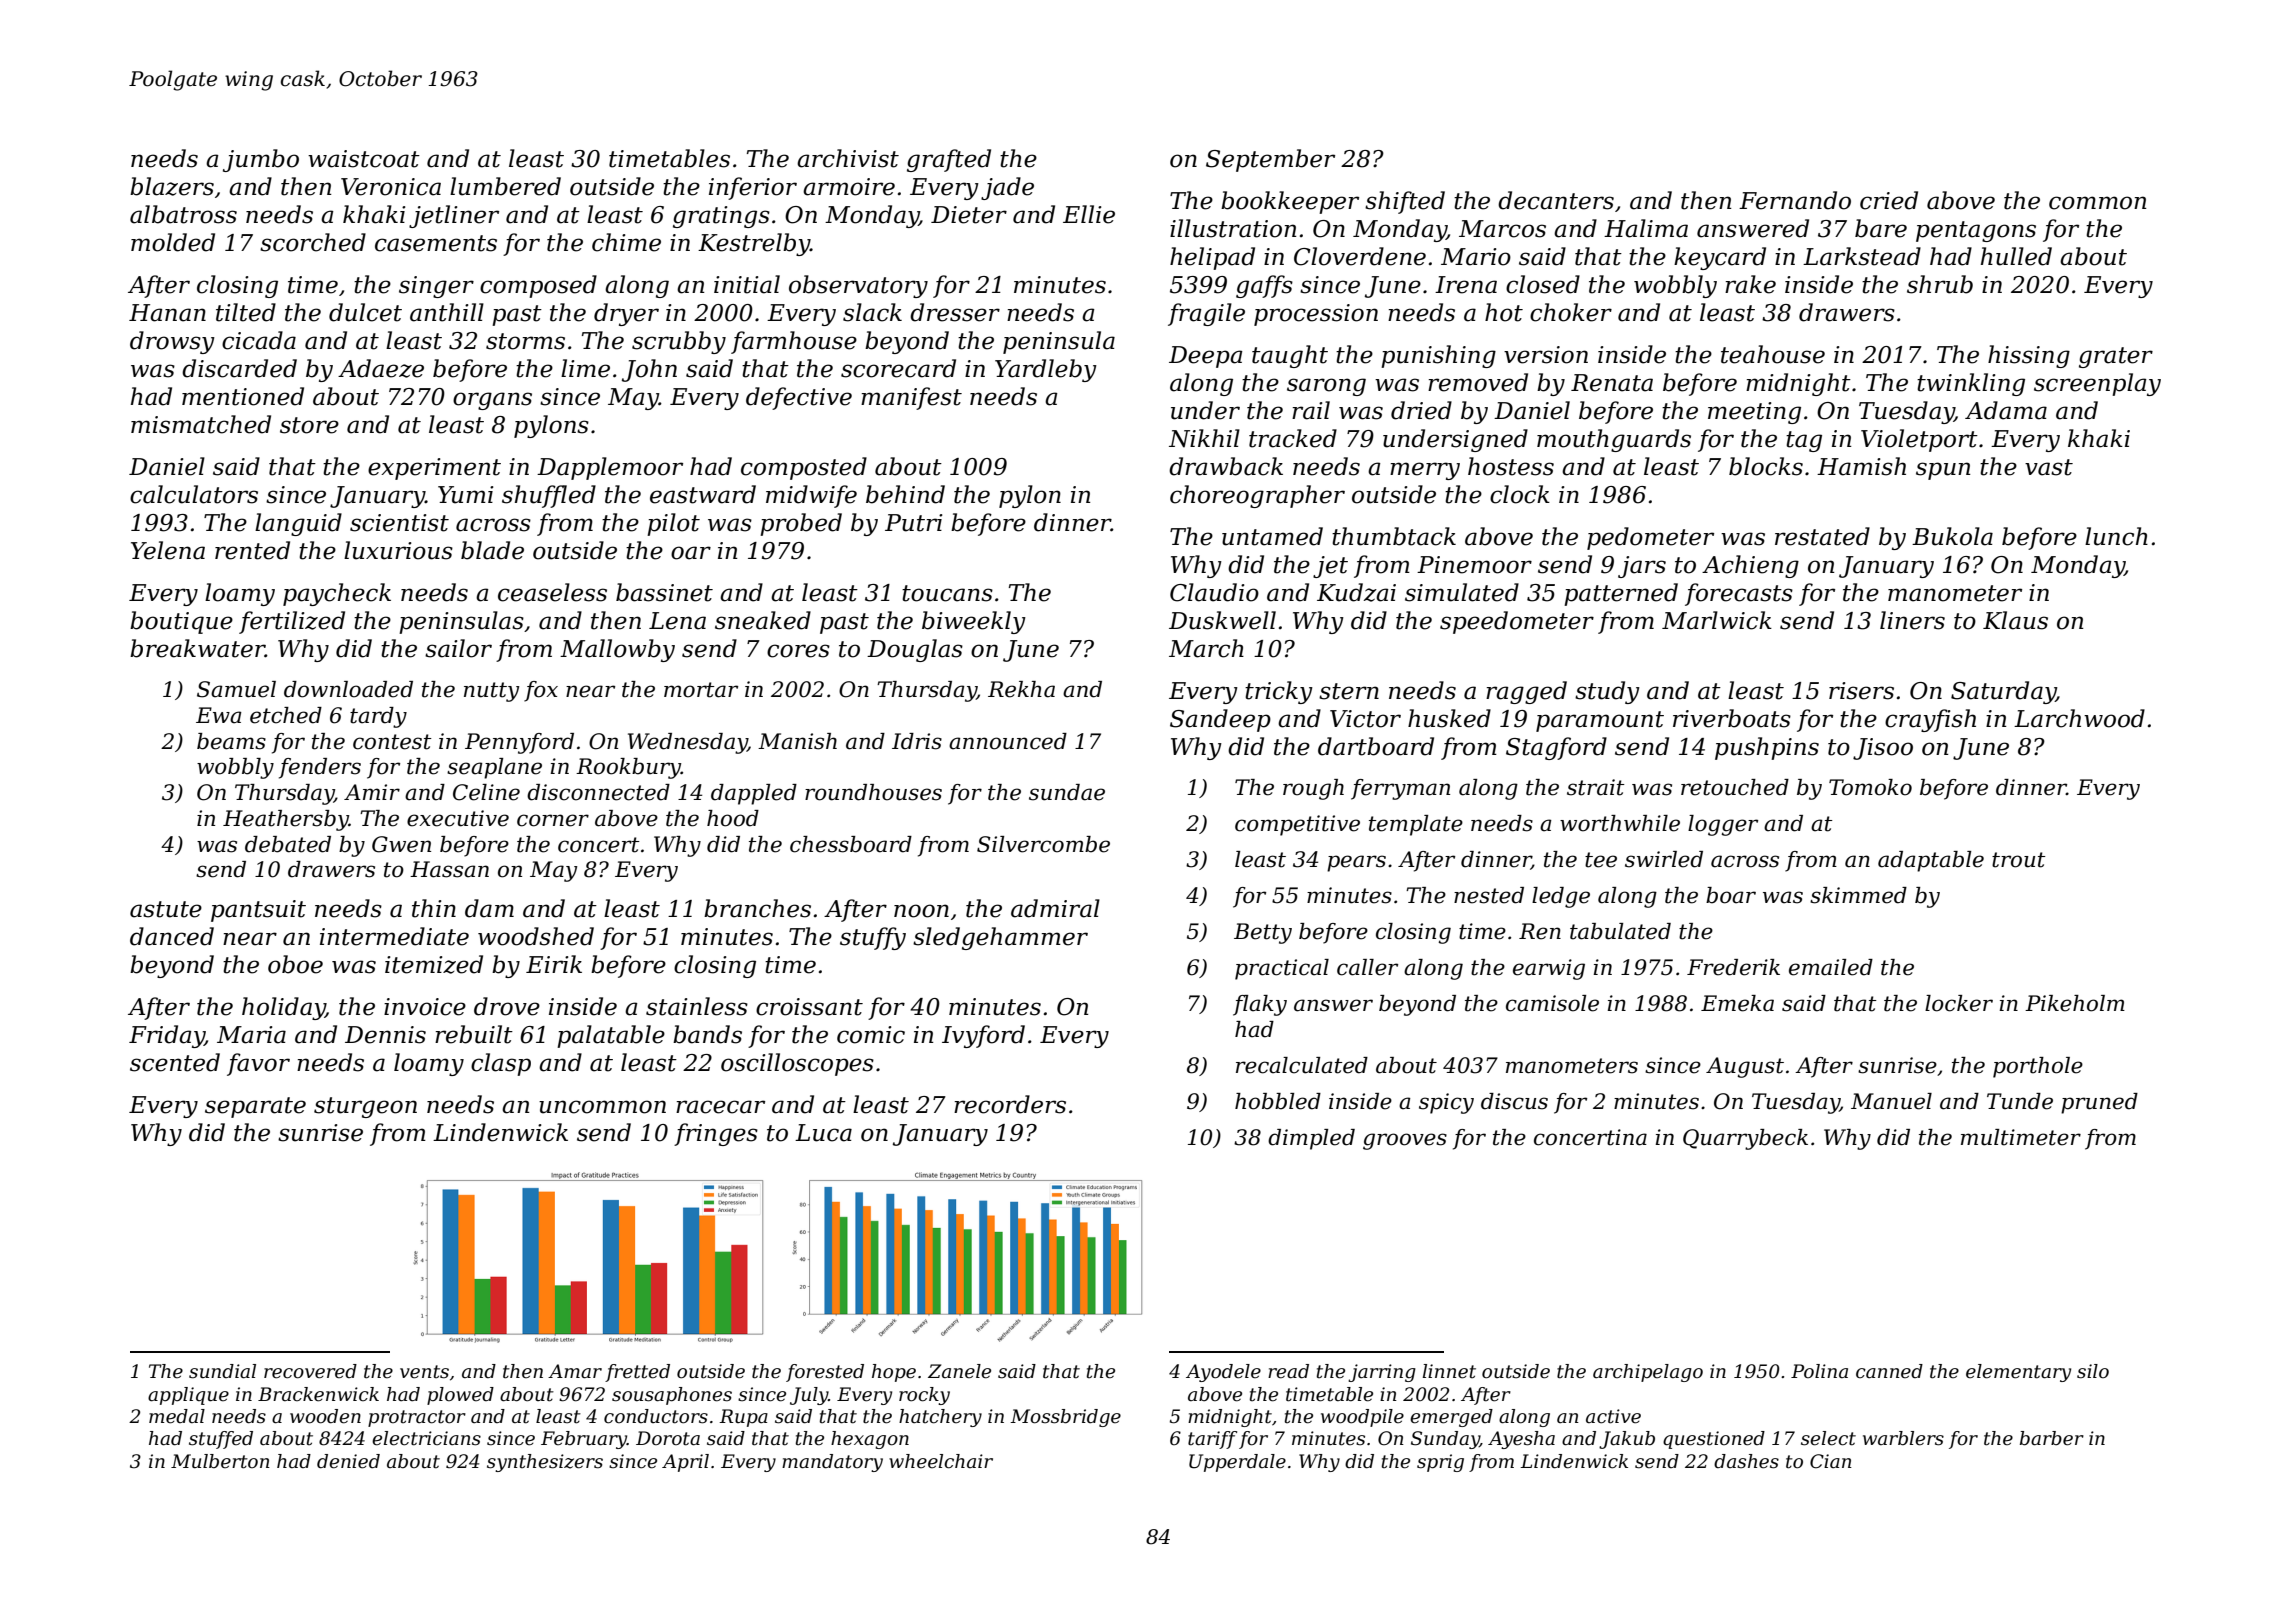  Describe the element at coordinates (364, 159) in the screenshot. I see `waistcoat` at that location.
